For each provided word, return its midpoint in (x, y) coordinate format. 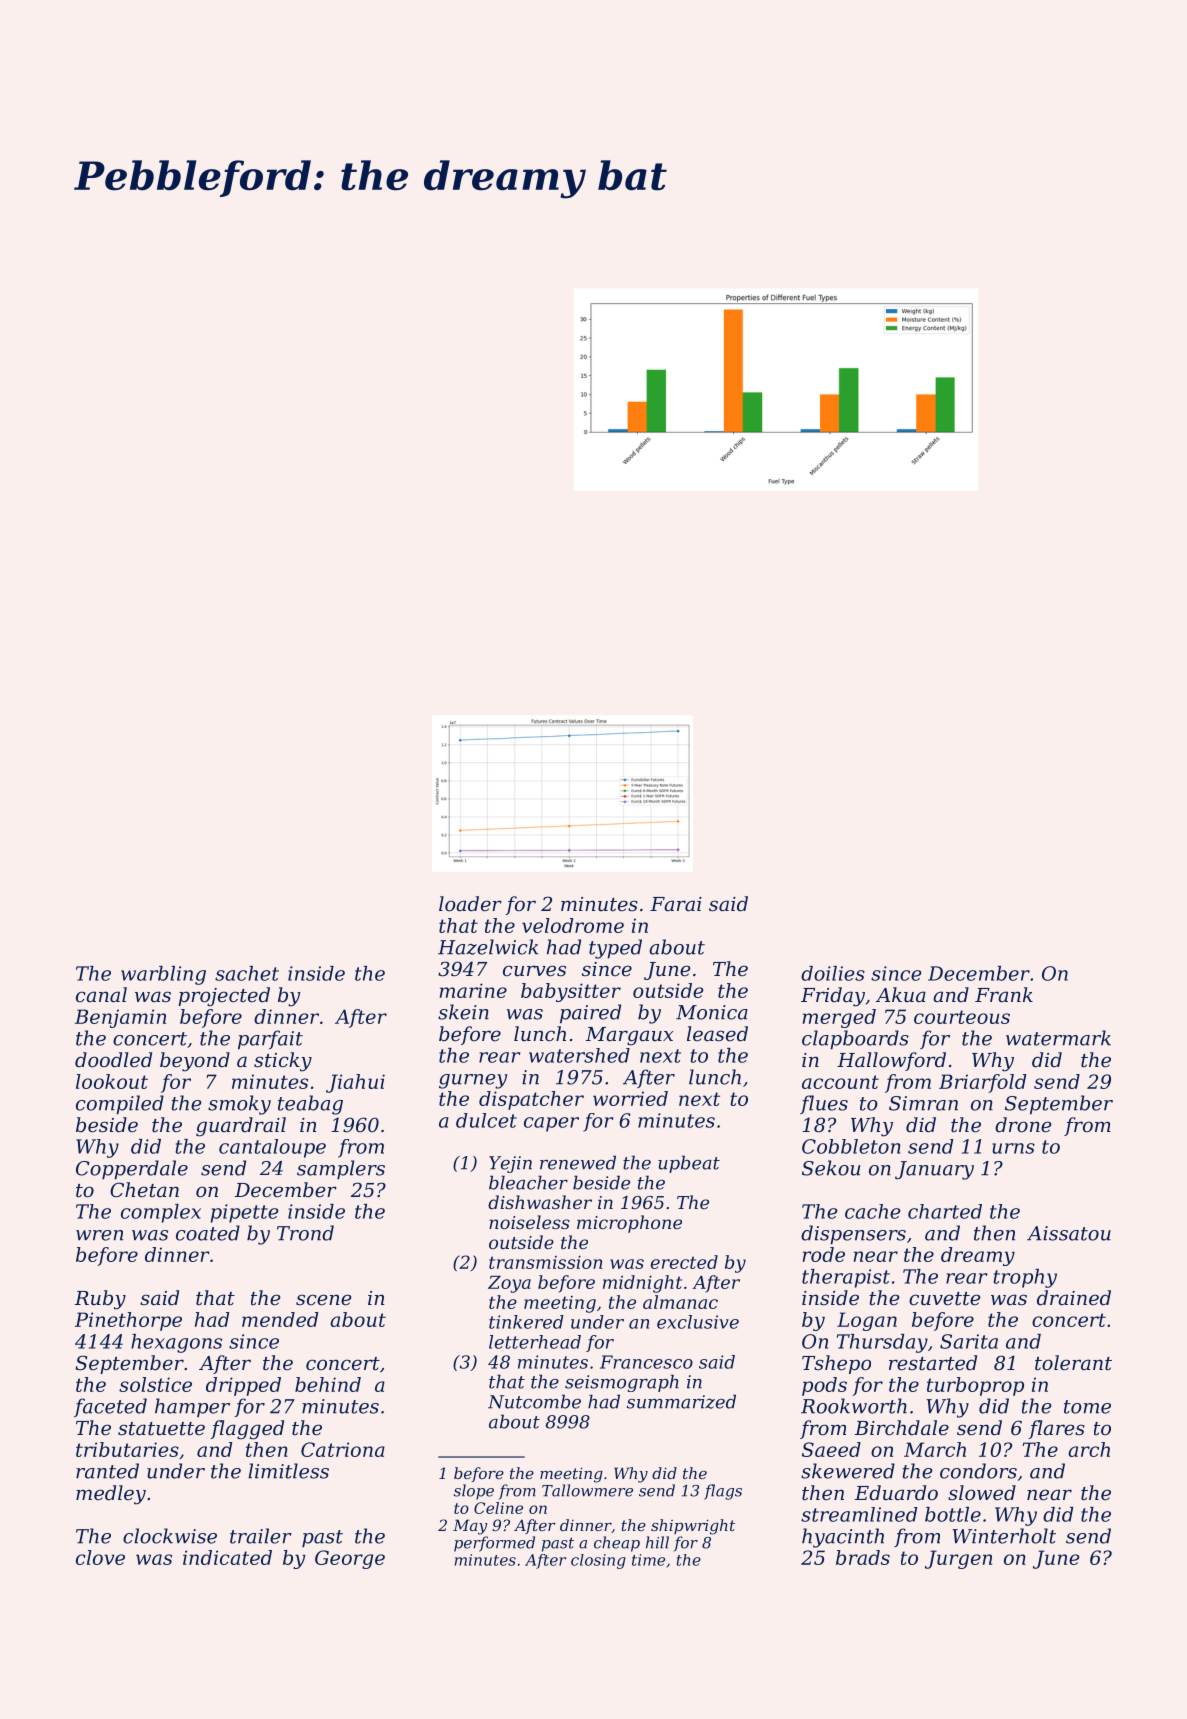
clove (100, 1557)
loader (470, 904)
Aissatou (1069, 1233)
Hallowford (891, 1061)
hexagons (176, 1343)
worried (630, 1098)
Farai (676, 904)
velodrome (573, 925)
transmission (546, 1262)
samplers (341, 1170)
